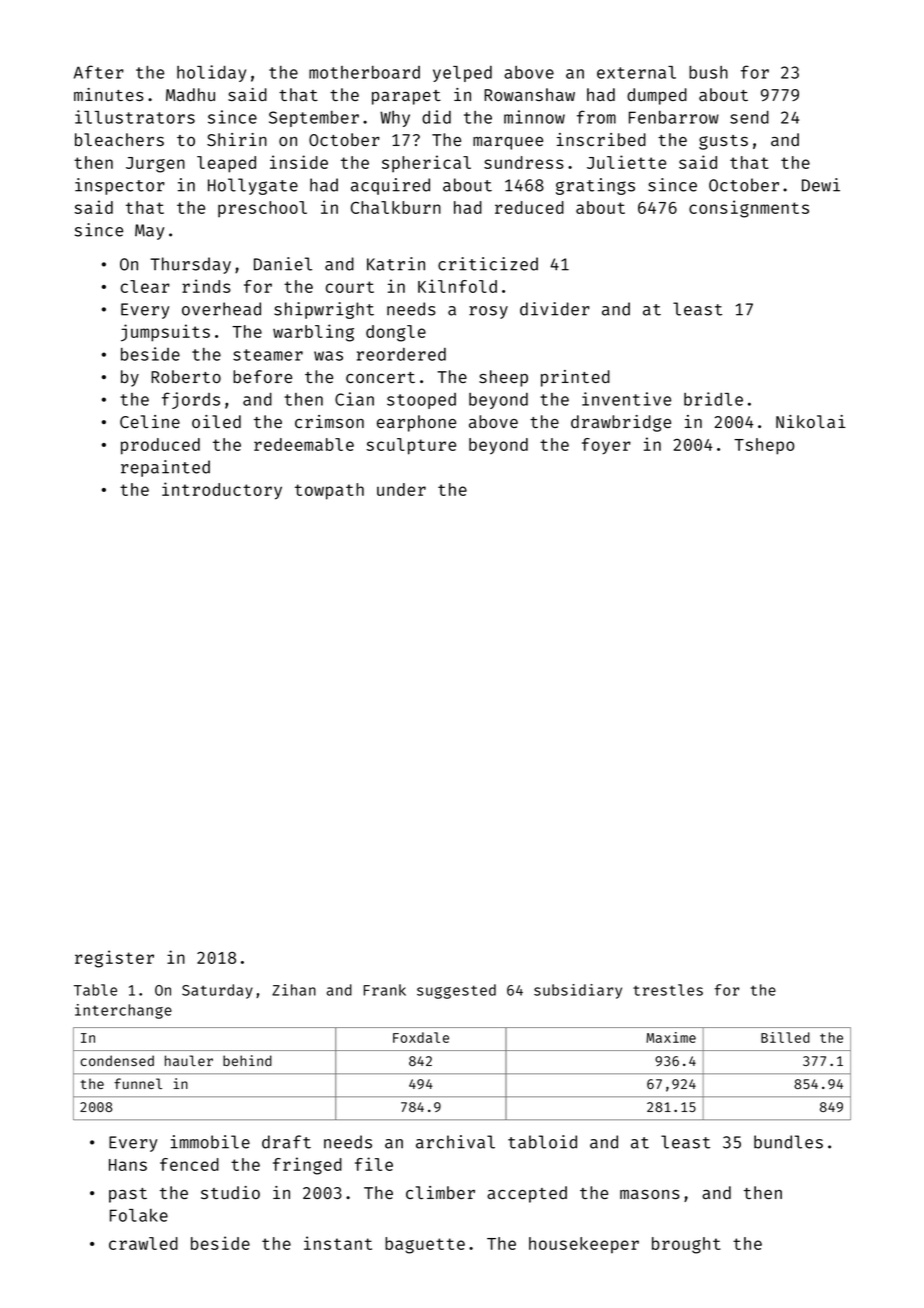 The height and width of the screenshot is (1308, 924). What do you see at coordinates (503, 378) in the screenshot?
I see `sheep` at bounding box center [503, 378].
